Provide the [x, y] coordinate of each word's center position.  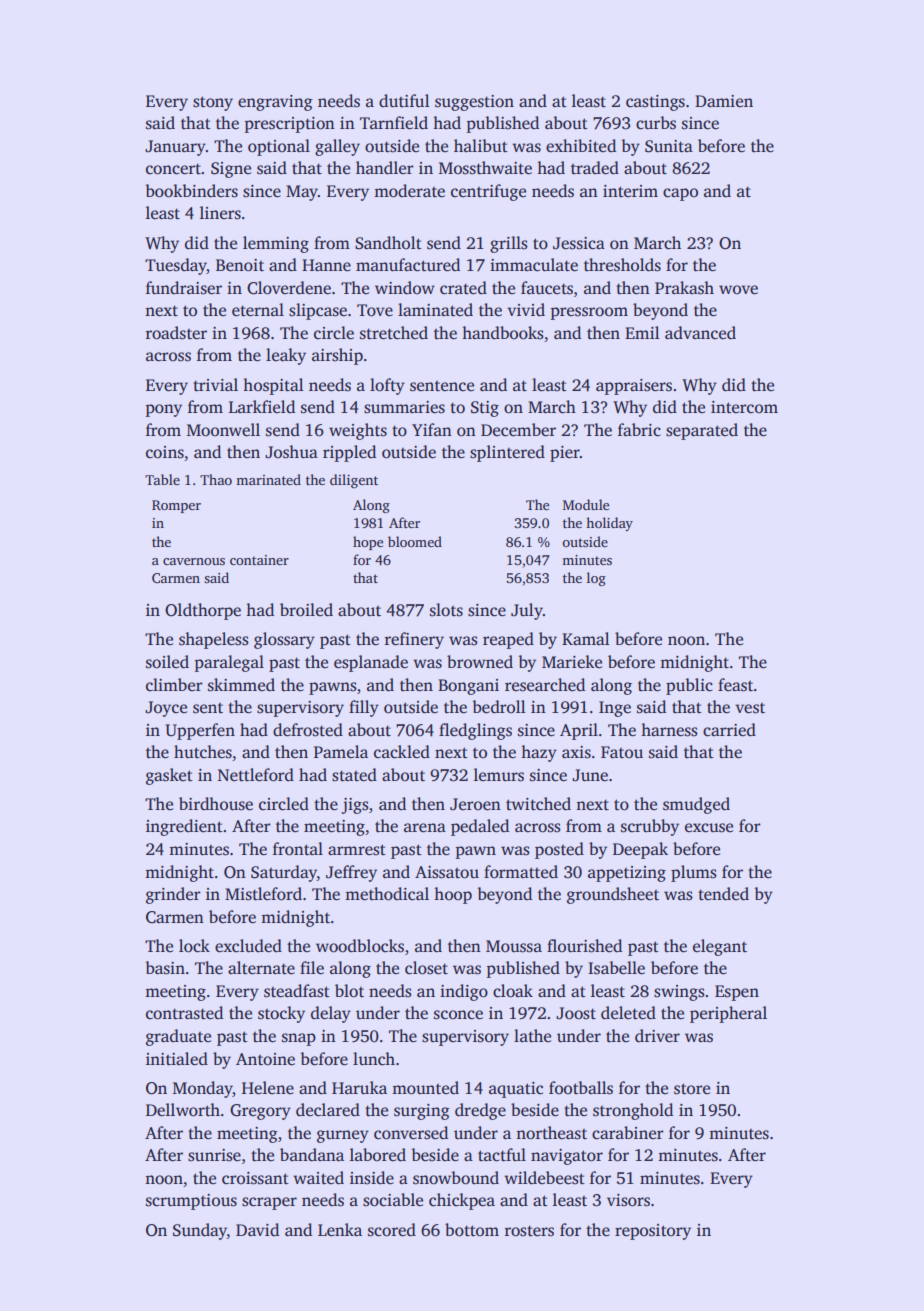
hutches [203, 752]
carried [729, 730]
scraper [269, 1203]
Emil [642, 332]
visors [628, 1200]
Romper [176, 506]
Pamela [341, 751]
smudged [696, 805]
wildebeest [544, 1178]
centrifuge [488, 192]
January [175, 148]
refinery [414, 640]
